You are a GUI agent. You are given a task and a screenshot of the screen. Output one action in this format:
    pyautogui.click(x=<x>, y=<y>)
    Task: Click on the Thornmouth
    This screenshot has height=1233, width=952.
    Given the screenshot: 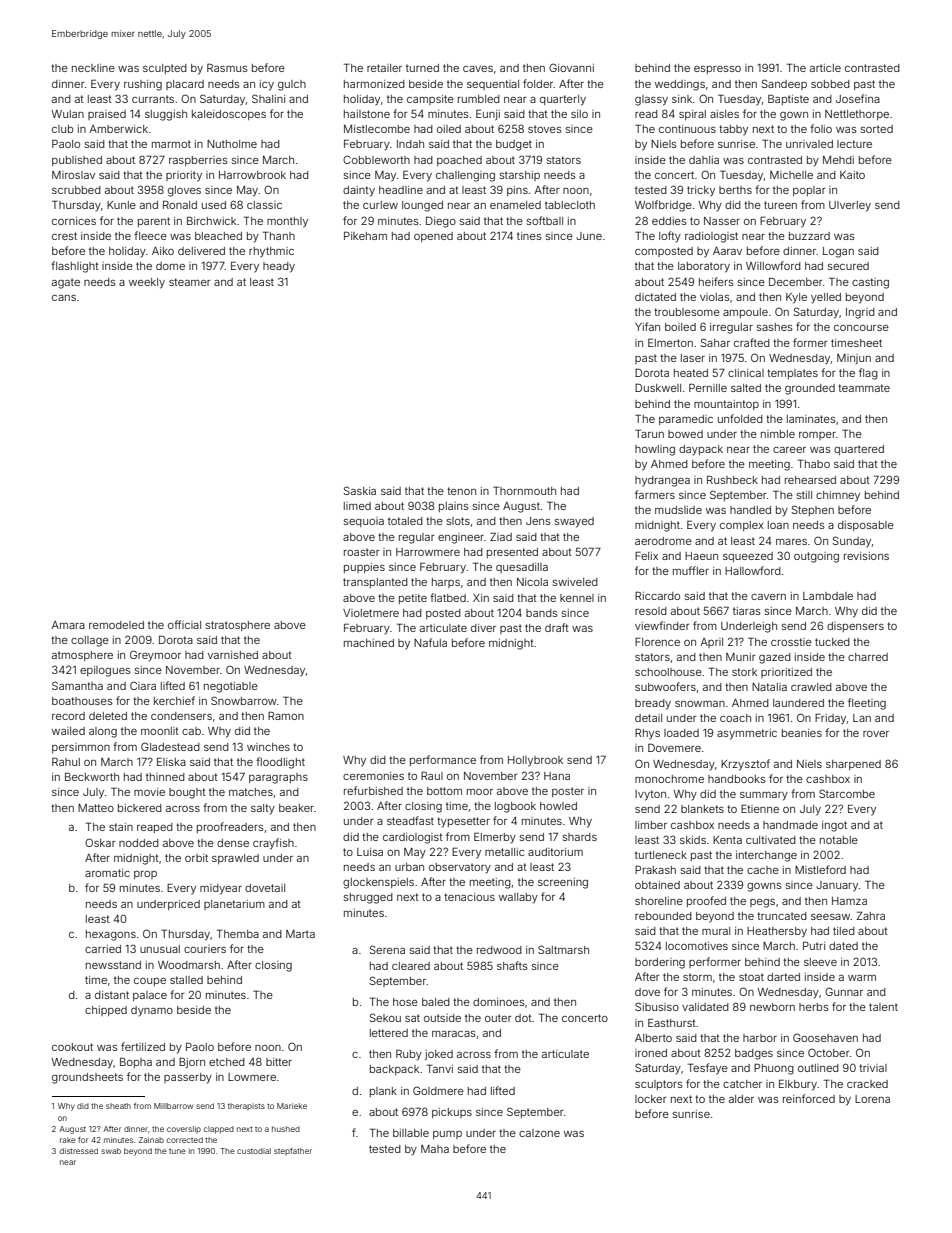 What is the action you would take?
    pyautogui.click(x=524, y=490)
